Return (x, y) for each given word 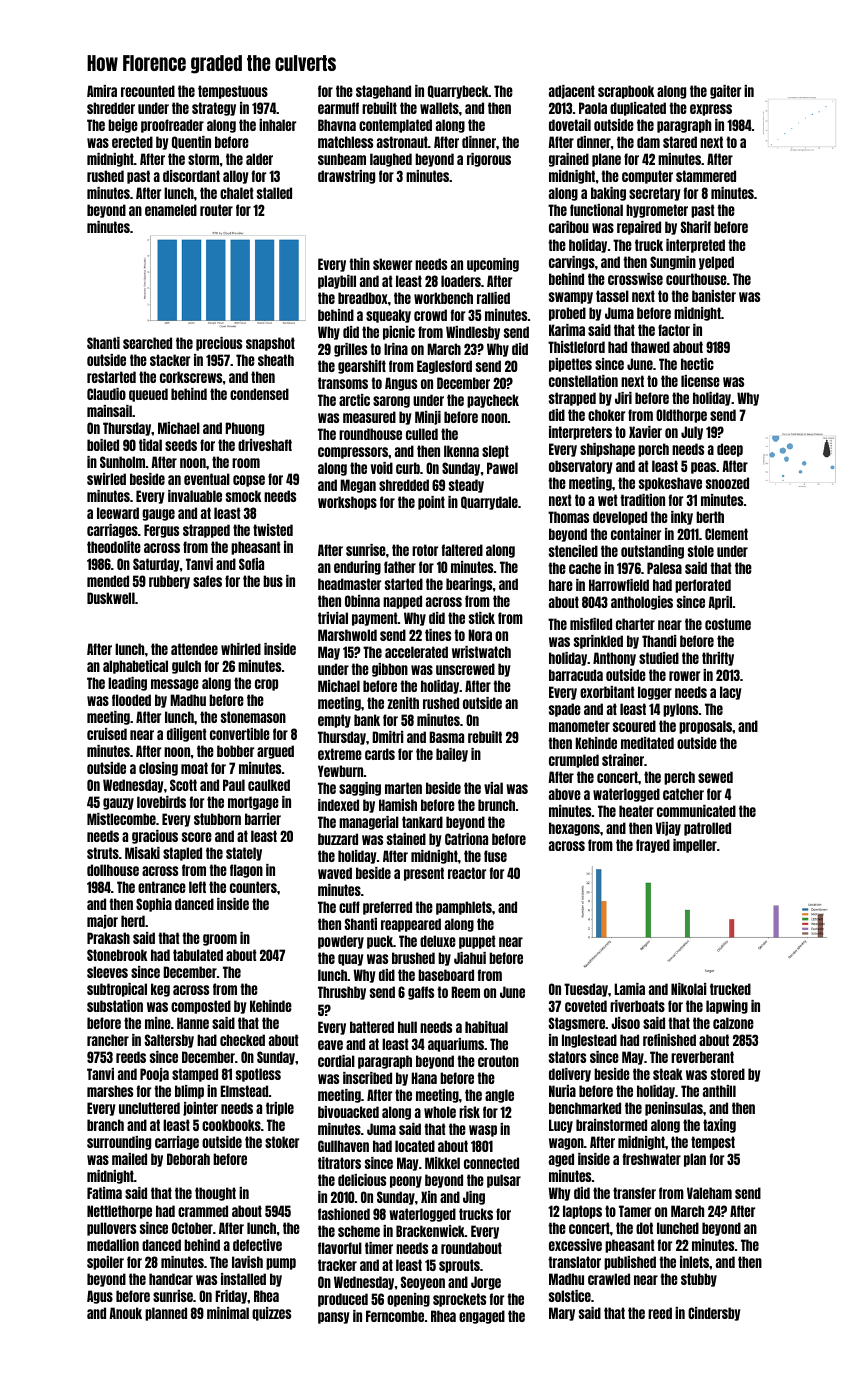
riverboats (637, 1006)
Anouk (125, 1313)
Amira (102, 91)
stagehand (383, 92)
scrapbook (626, 92)
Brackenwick (430, 1231)
